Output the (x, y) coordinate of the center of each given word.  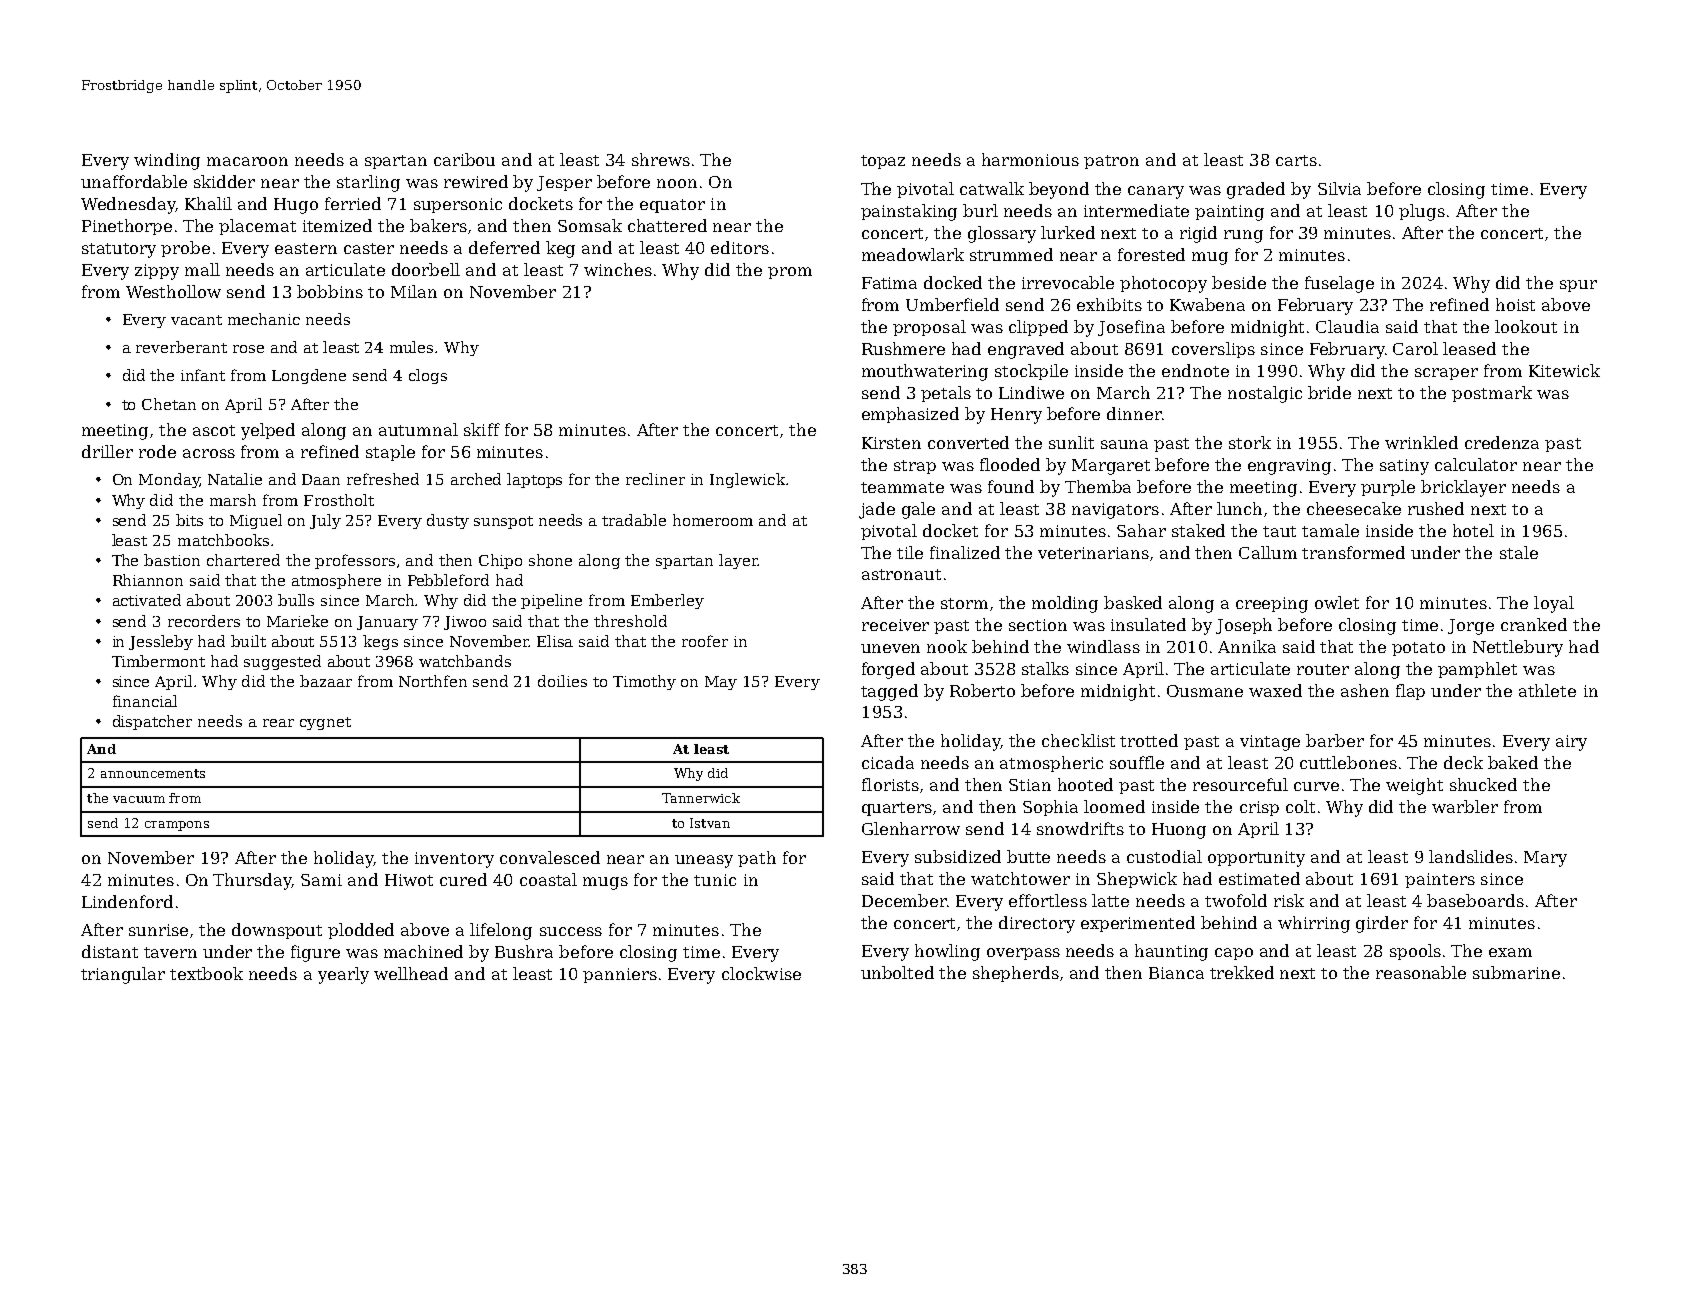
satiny (1404, 467)
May (721, 683)
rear (278, 723)
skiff (482, 429)
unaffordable (134, 181)
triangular (123, 975)
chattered (667, 225)
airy (1571, 743)
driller (107, 451)
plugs (1422, 212)
